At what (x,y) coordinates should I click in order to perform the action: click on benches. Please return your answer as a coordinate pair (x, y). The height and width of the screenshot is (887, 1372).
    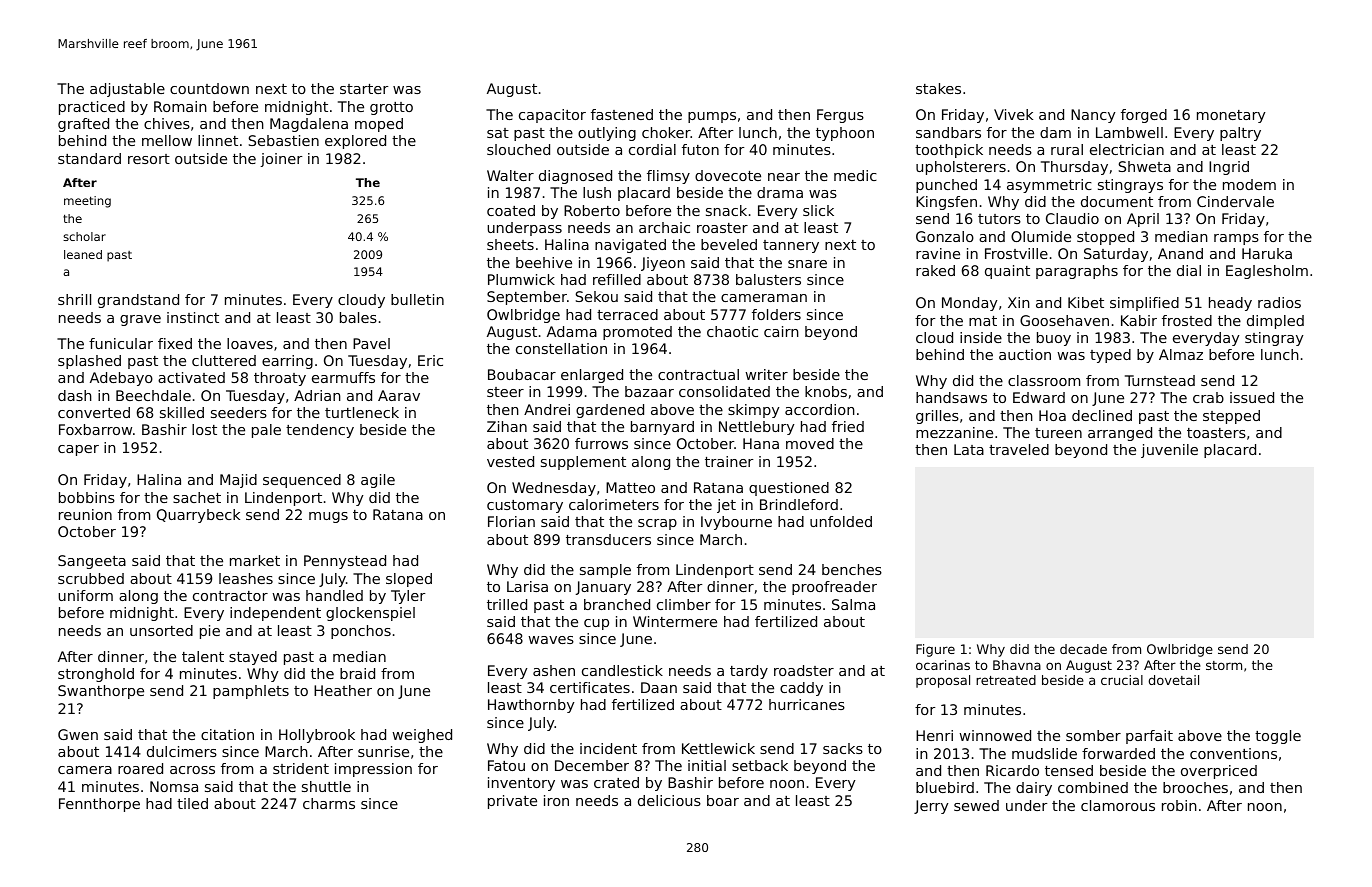
    Looking at the image, I should click on (852, 569).
